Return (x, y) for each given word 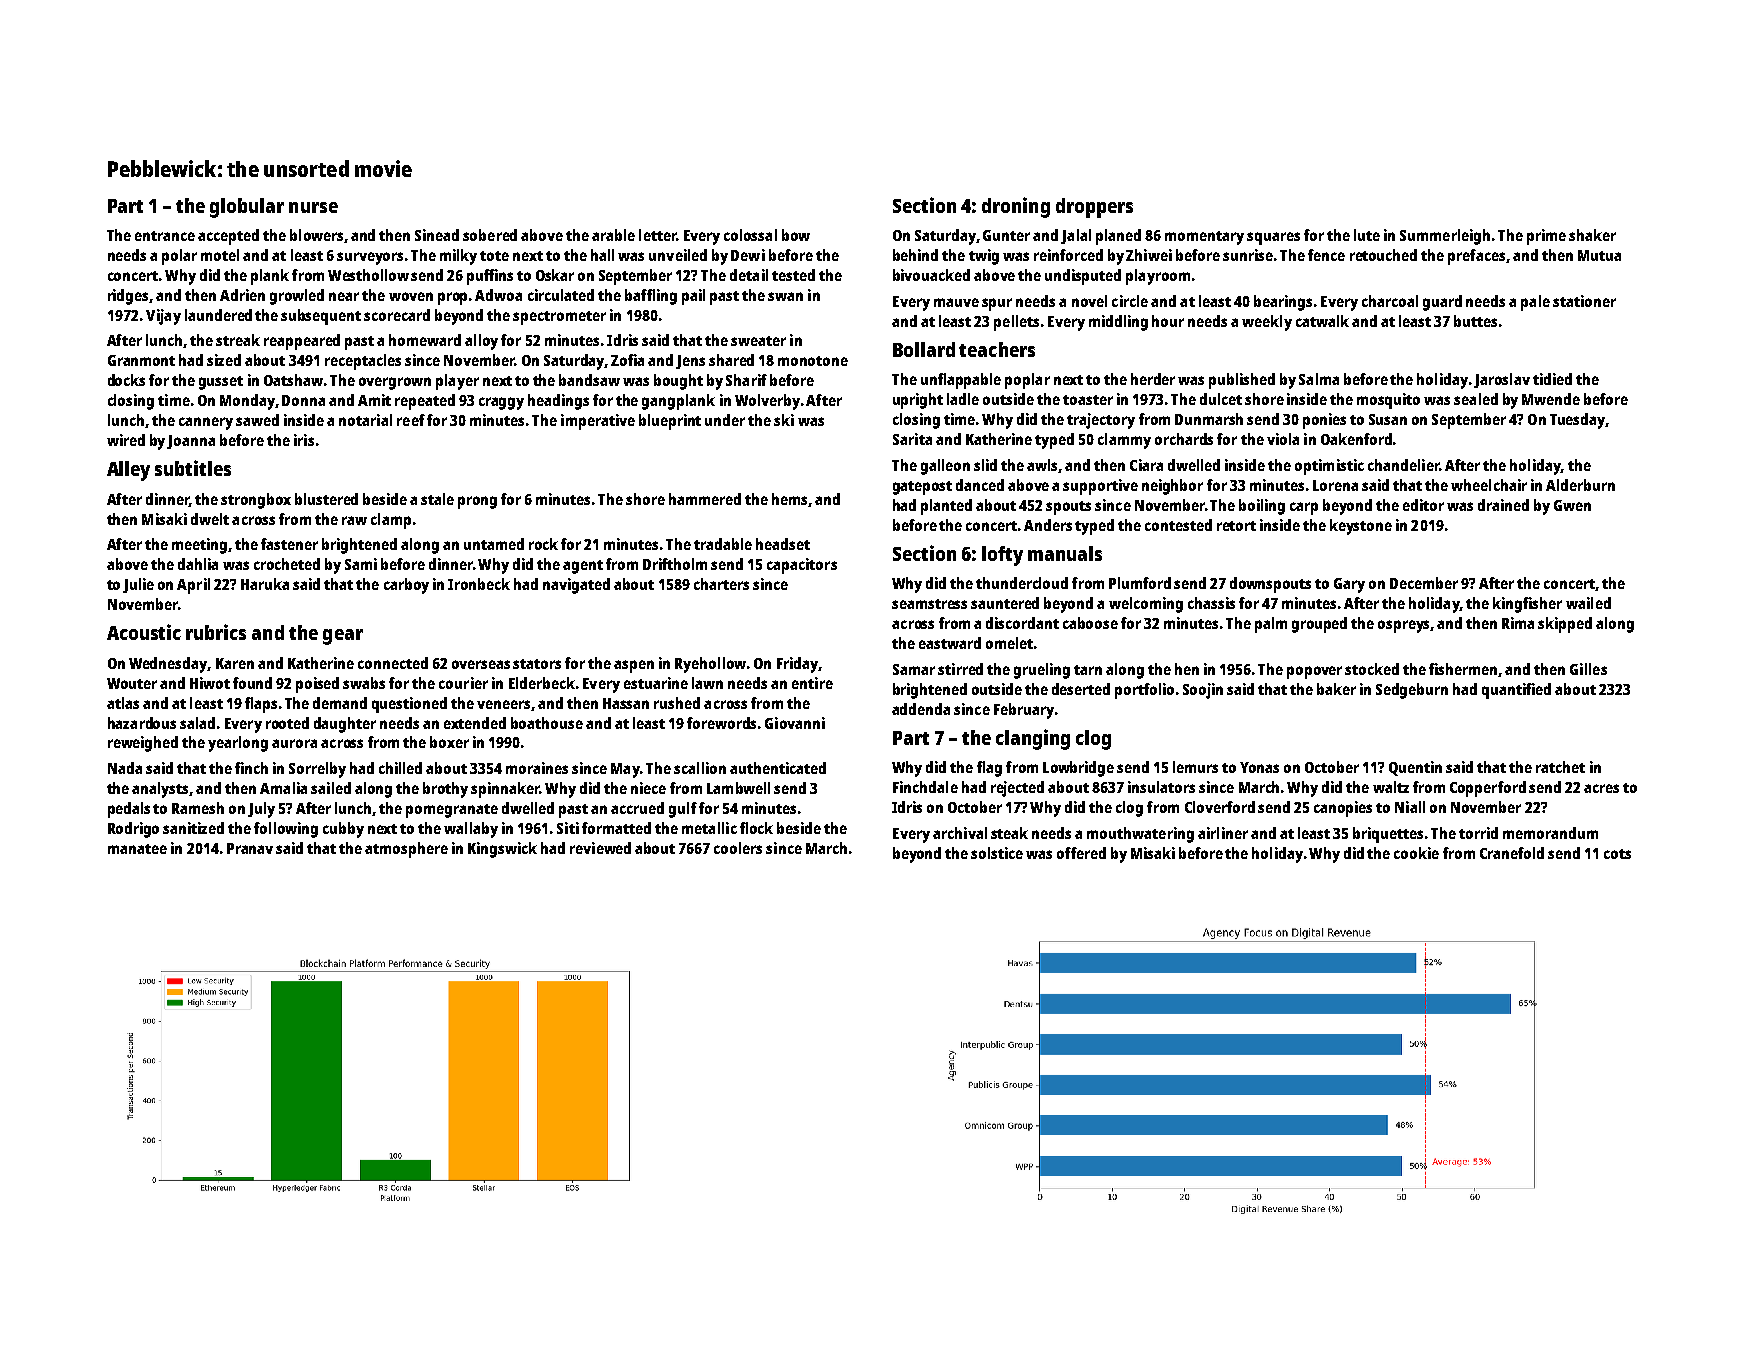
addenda (921, 709)
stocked (1372, 669)
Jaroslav (1502, 380)
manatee (137, 849)
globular (247, 208)
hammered (705, 499)
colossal (750, 235)
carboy (406, 586)
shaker (1592, 235)
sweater (758, 341)
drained (1503, 505)
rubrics (216, 632)
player (457, 382)
